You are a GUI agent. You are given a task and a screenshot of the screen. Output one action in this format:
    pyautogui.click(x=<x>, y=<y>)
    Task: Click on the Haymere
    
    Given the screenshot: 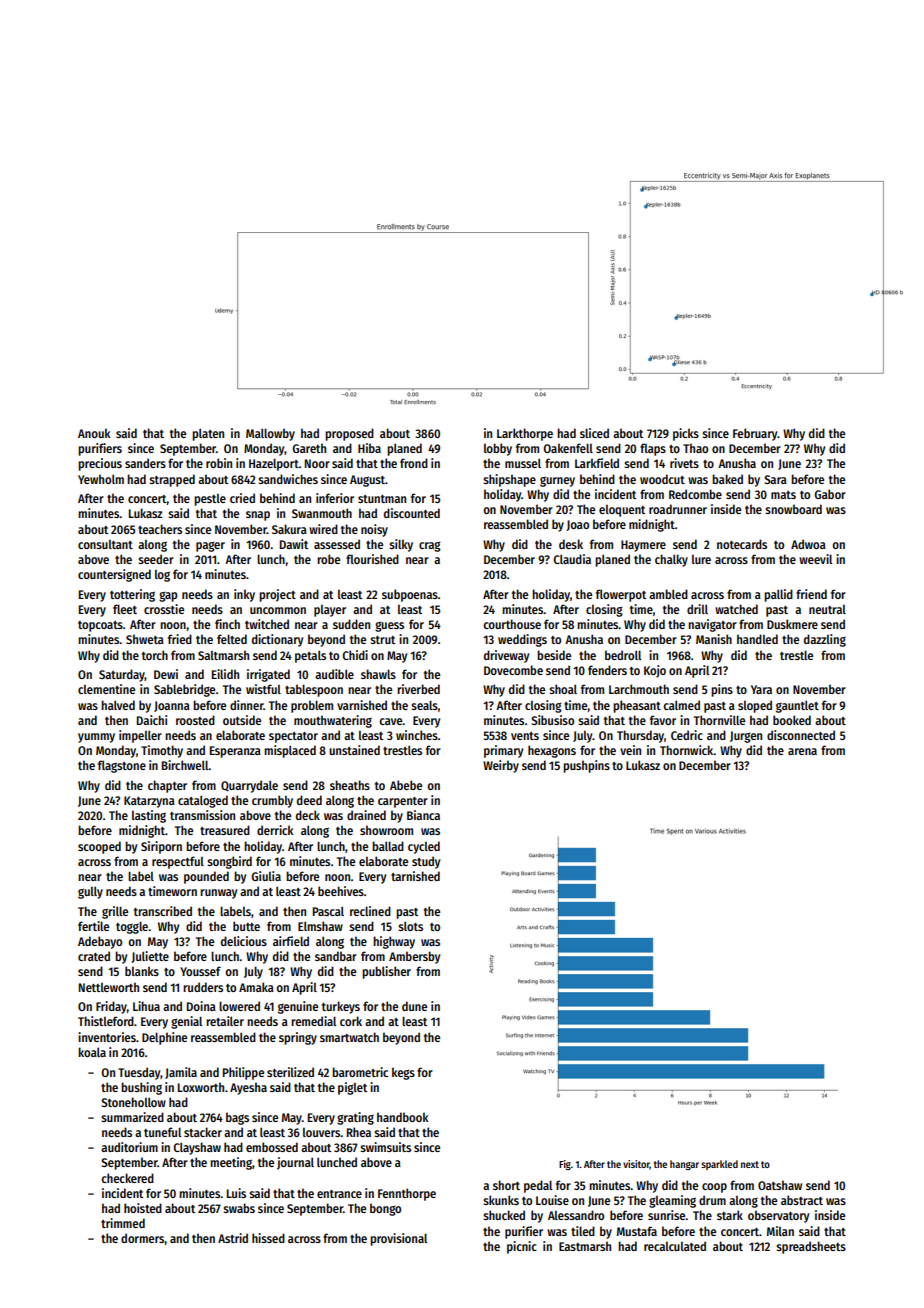 What is the action you would take?
    pyautogui.click(x=643, y=546)
